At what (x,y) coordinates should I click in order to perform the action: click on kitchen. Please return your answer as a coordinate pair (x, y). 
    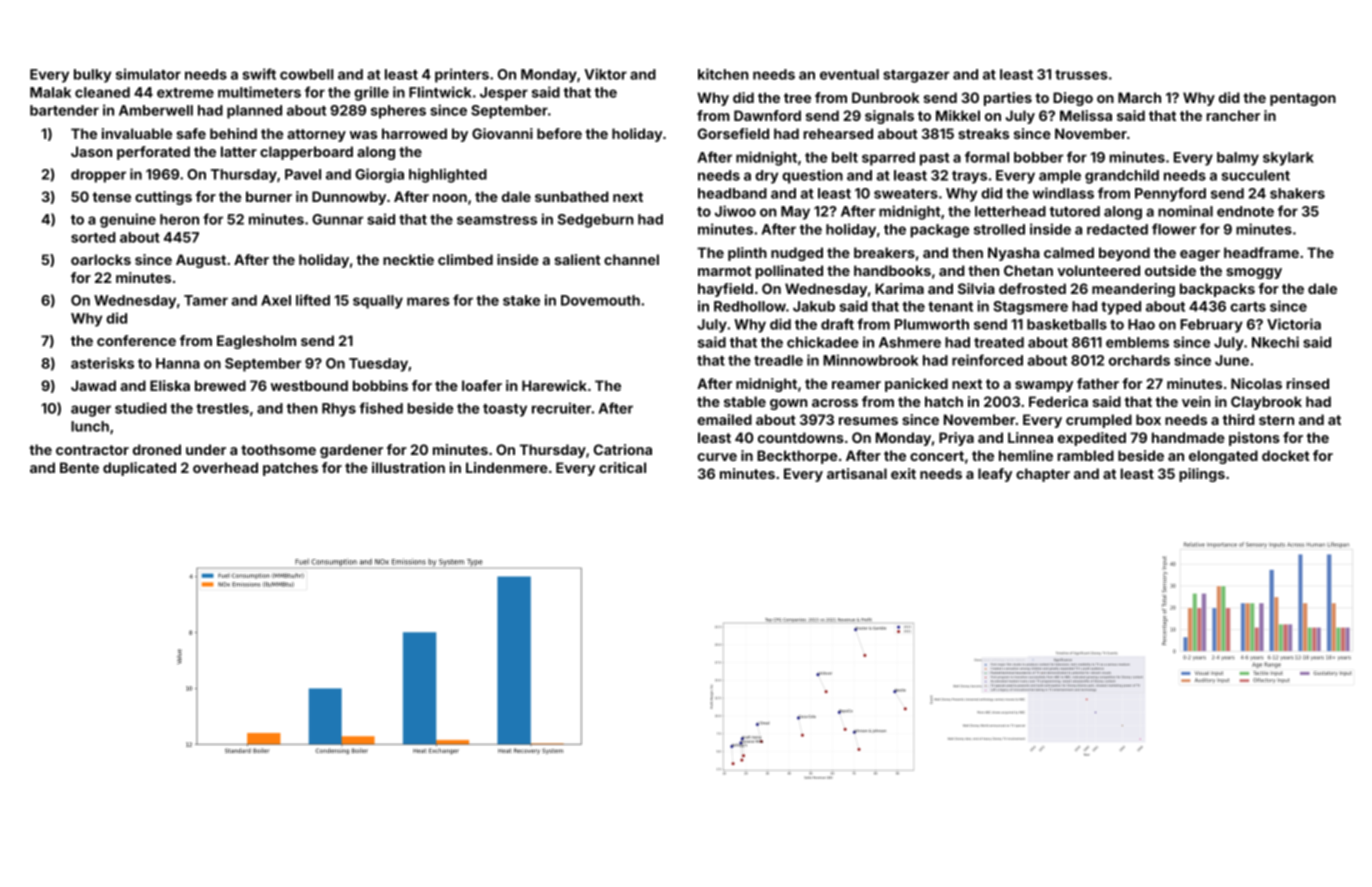
    Looking at the image, I should click on (723, 74).
